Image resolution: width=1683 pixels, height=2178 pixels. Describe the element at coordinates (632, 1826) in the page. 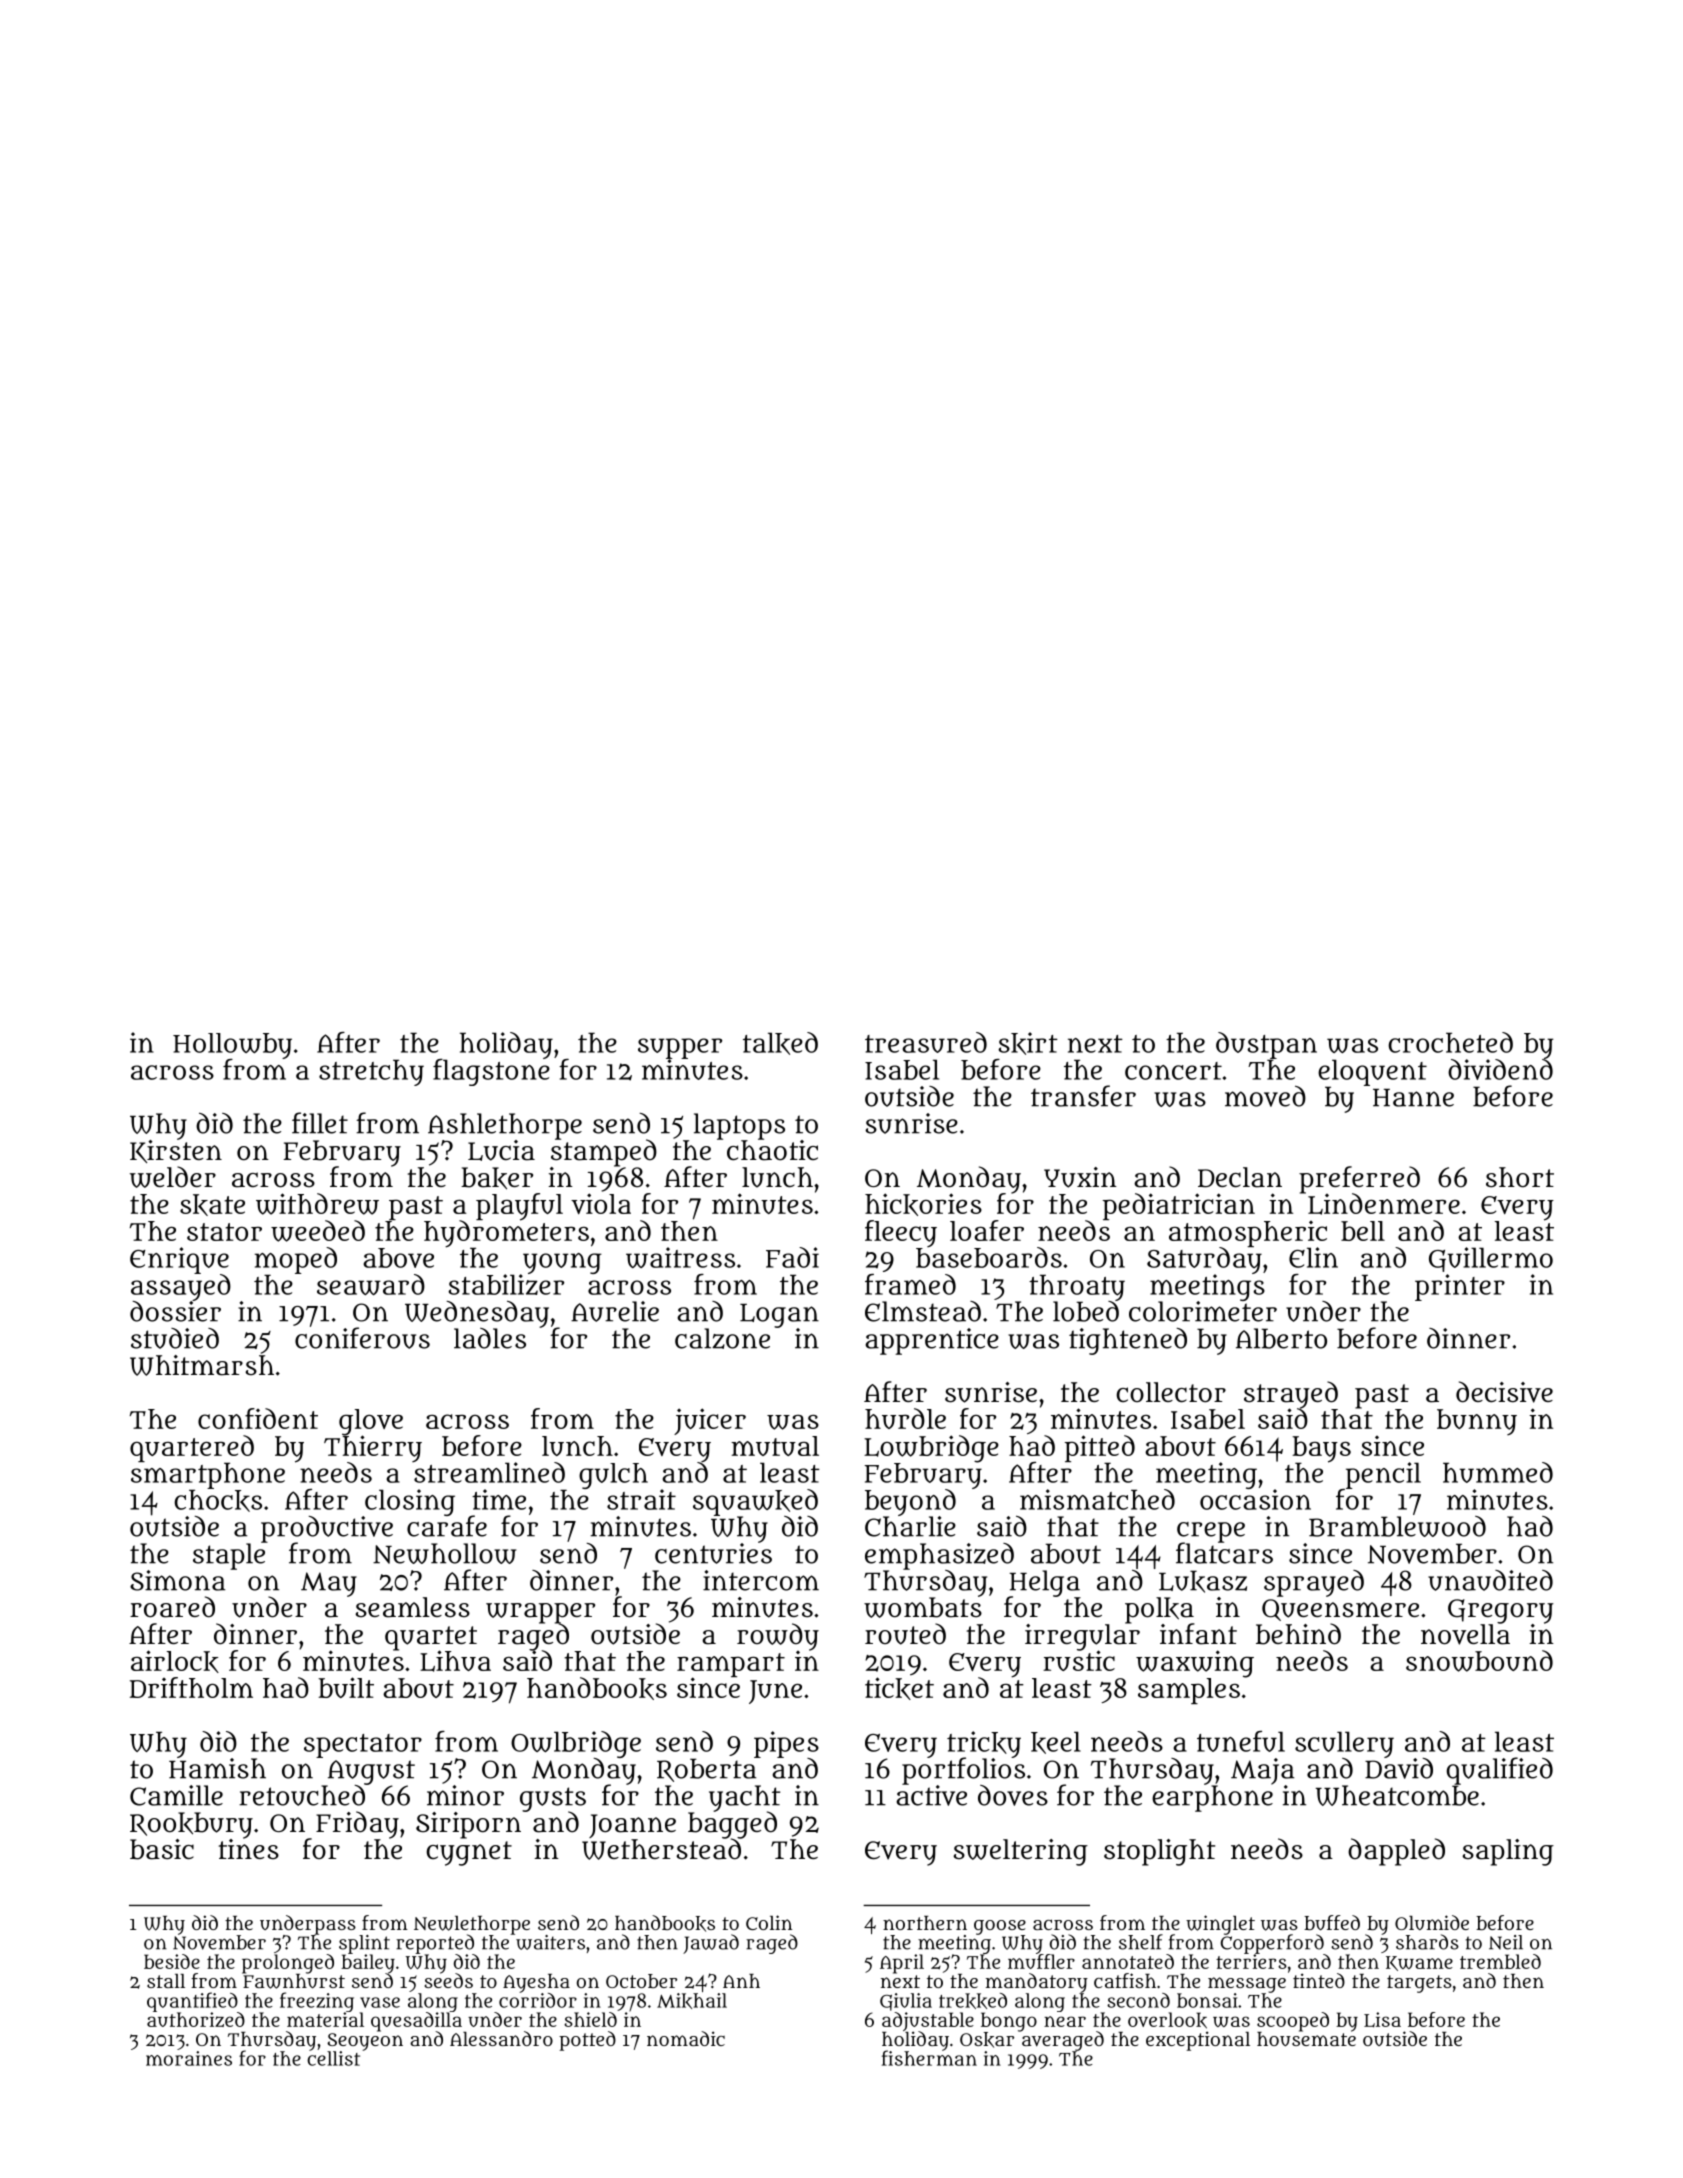

I see `Joanne` at that location.
